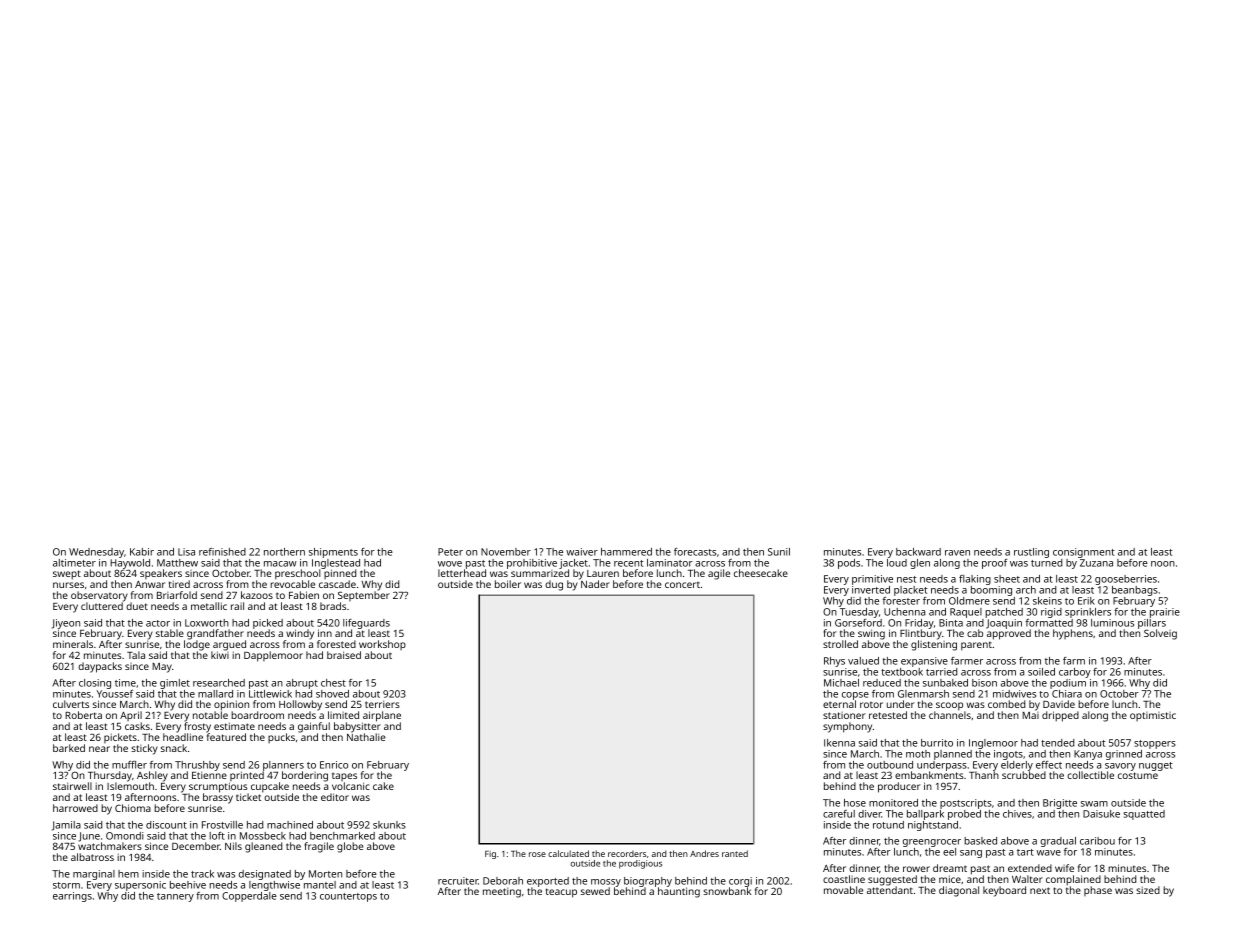 The height and width of the screenshot is (952, 1233). What do you see at coordinates (1031, 553) in the screenshot?
I see `rustling` at bounding box center [1031, 553].
